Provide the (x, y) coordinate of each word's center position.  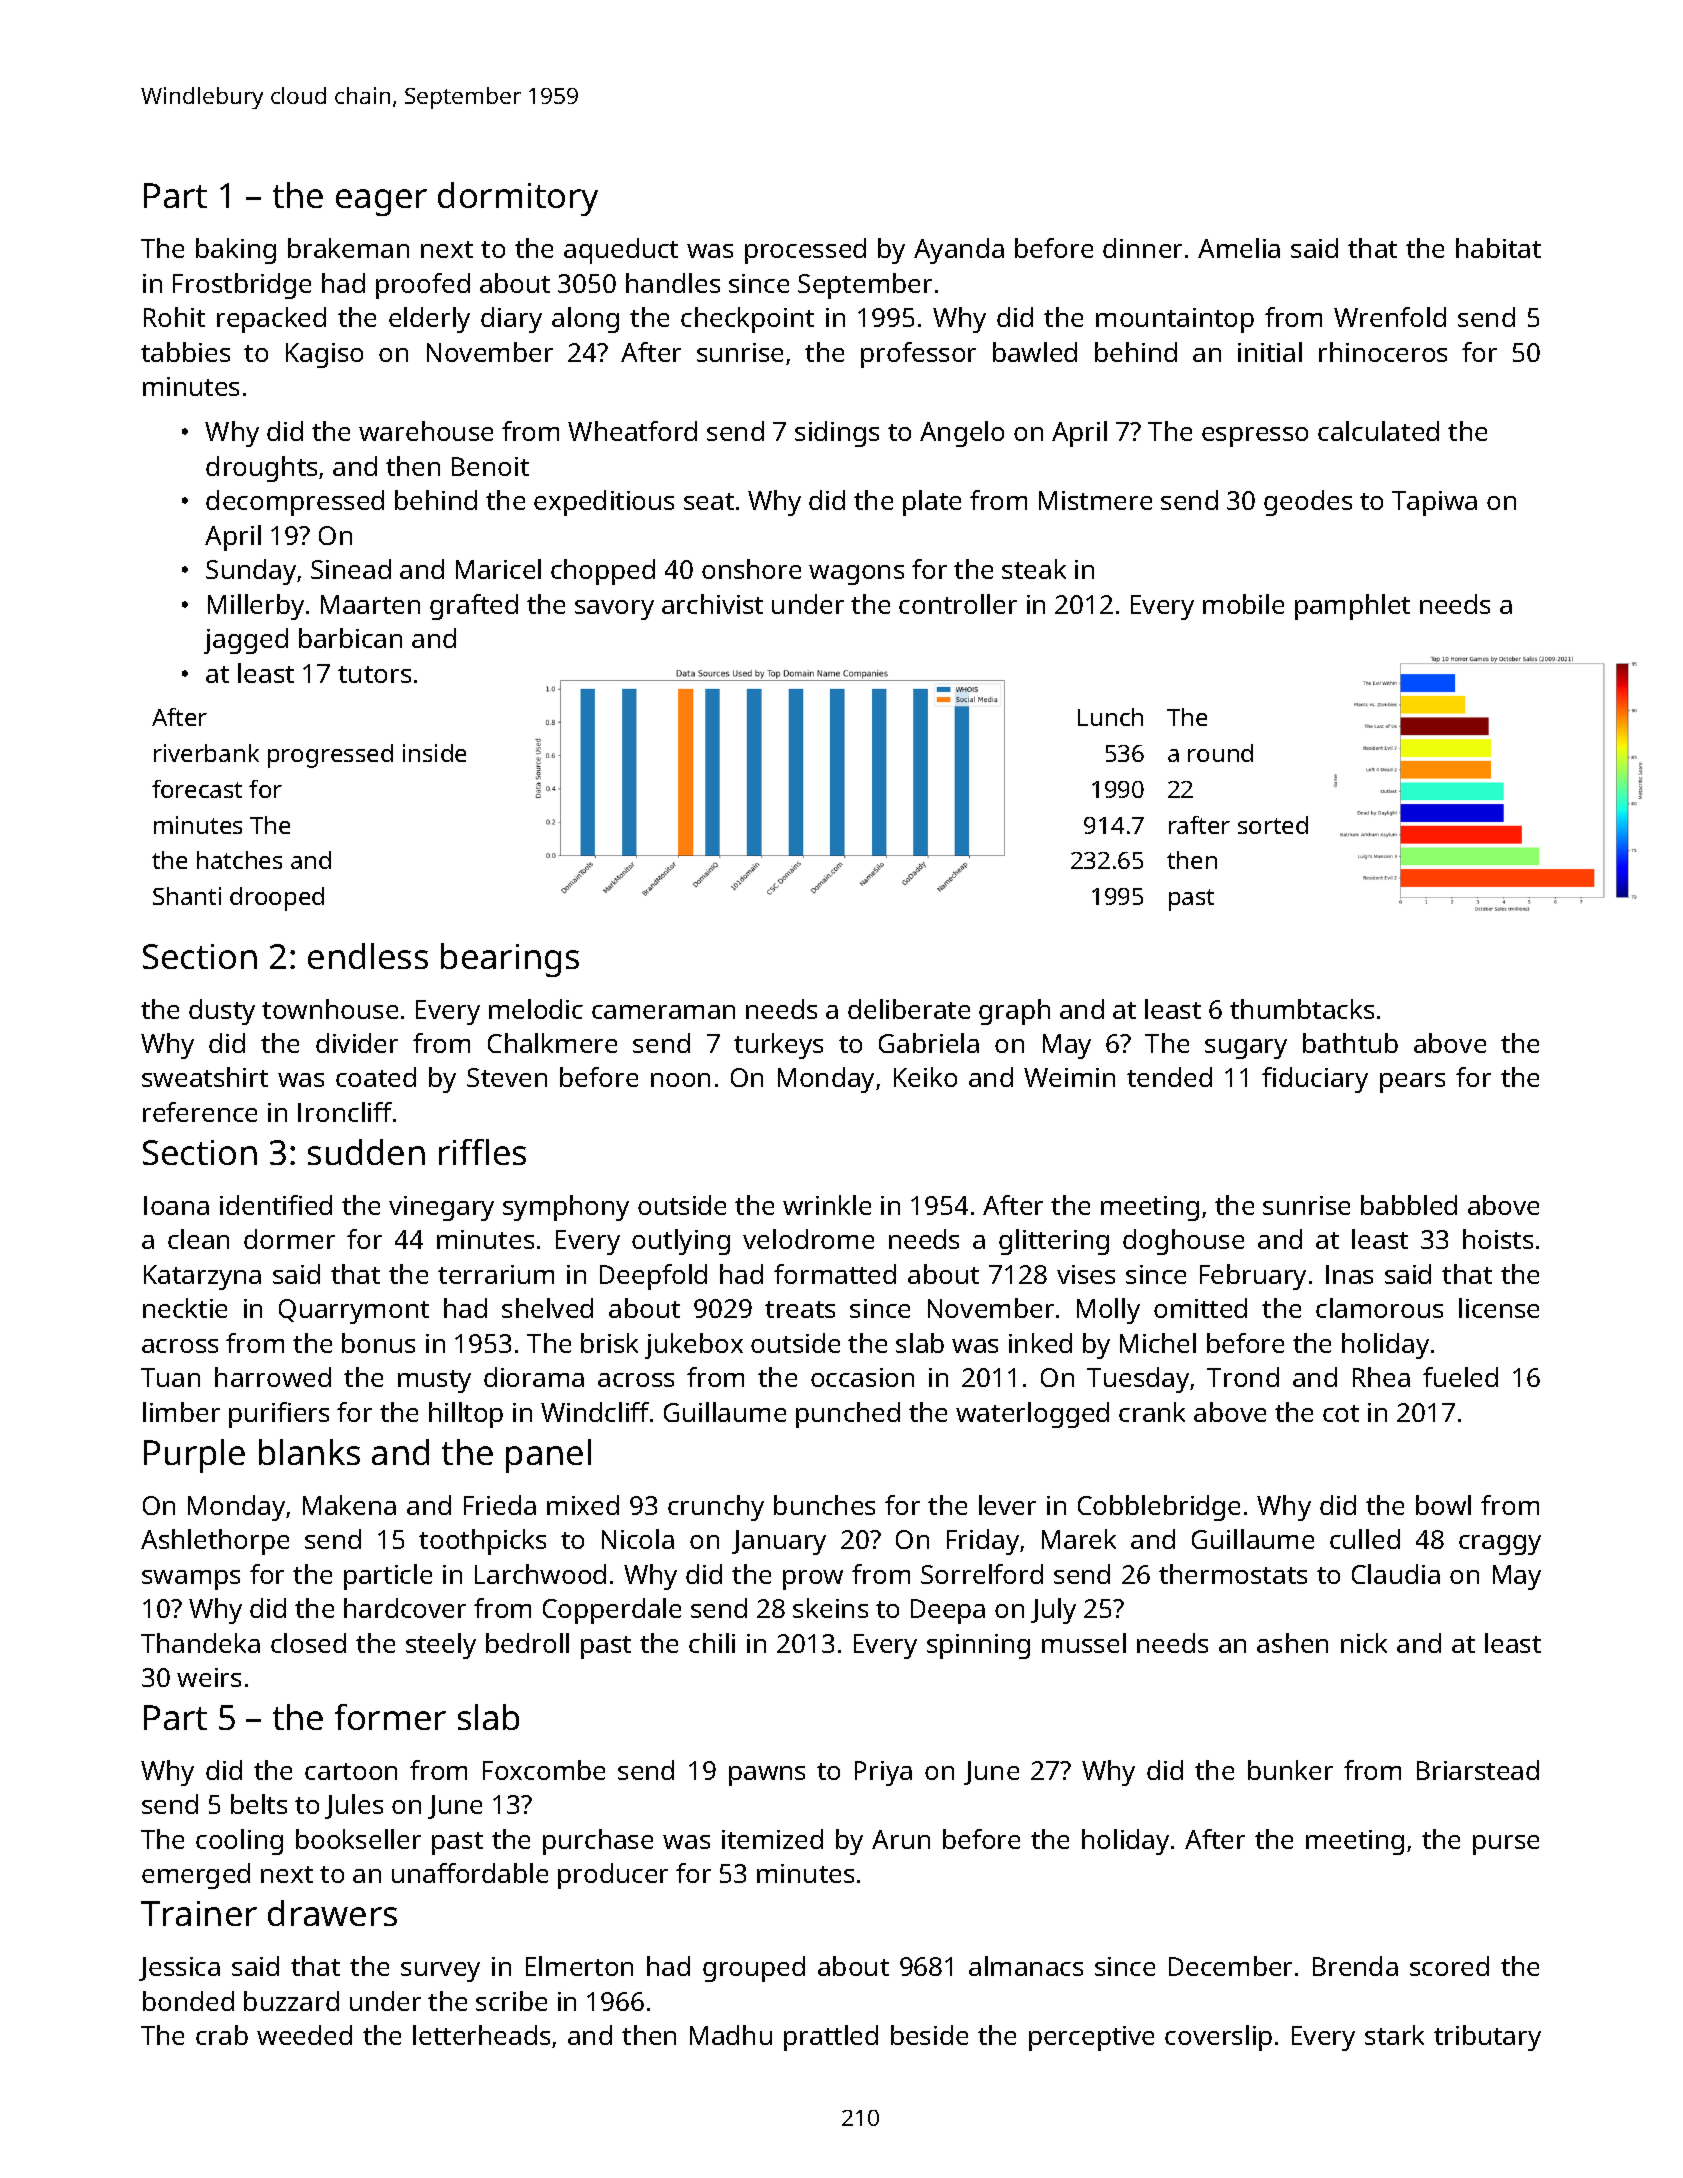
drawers (332, 1913)
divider (357, 1043)
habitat (1498, 248)
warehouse (426, 431)
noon (680, 1080)
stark (1394, 2035)
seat (709, 501)
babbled (1409, 1205)
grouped (754, 1969)
